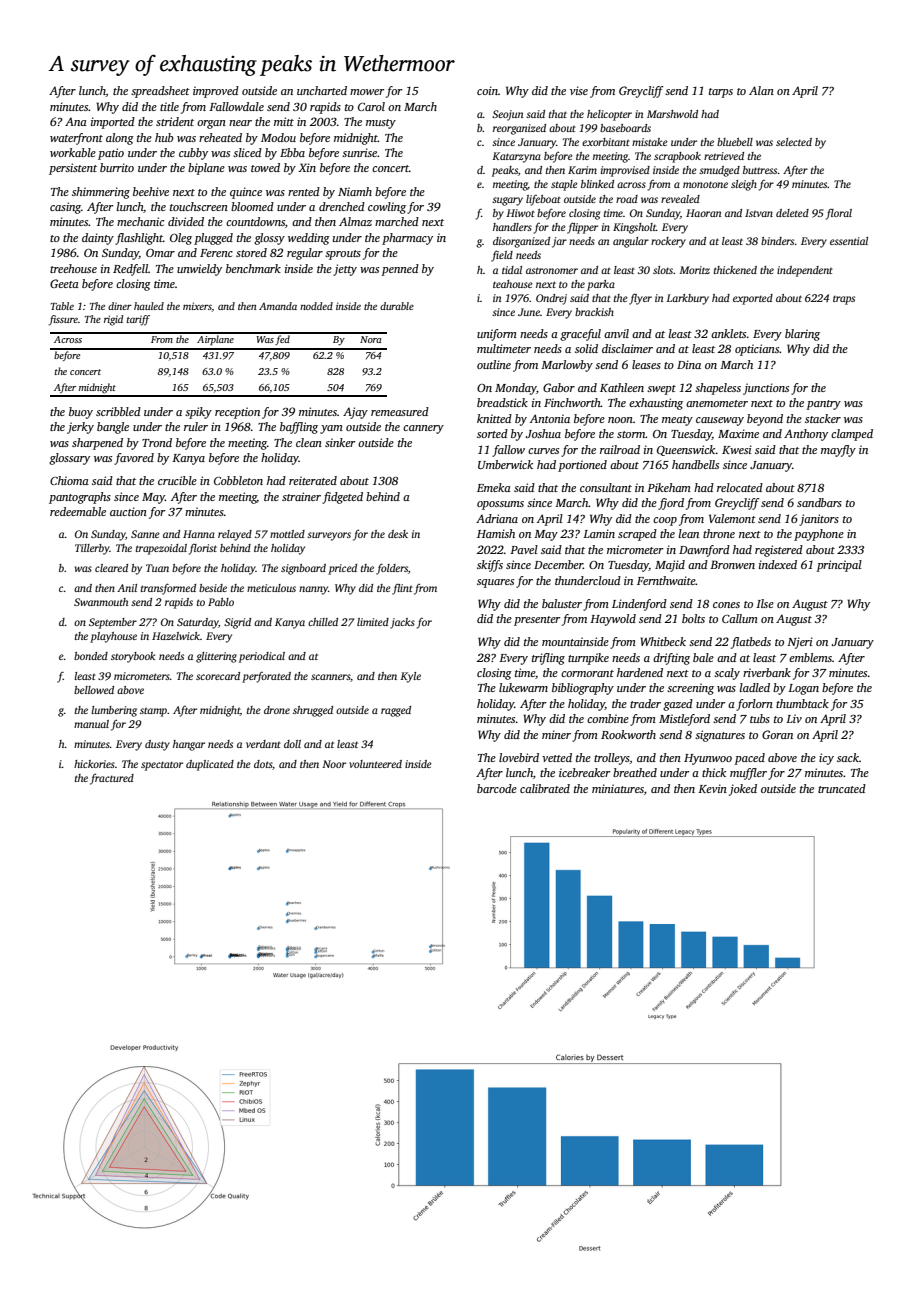 This screenshot has height=1308, width=924. What do you see at coordinates (112, 779) in the screenshot?
I see `fractured` at bounding box center [112, 779].
